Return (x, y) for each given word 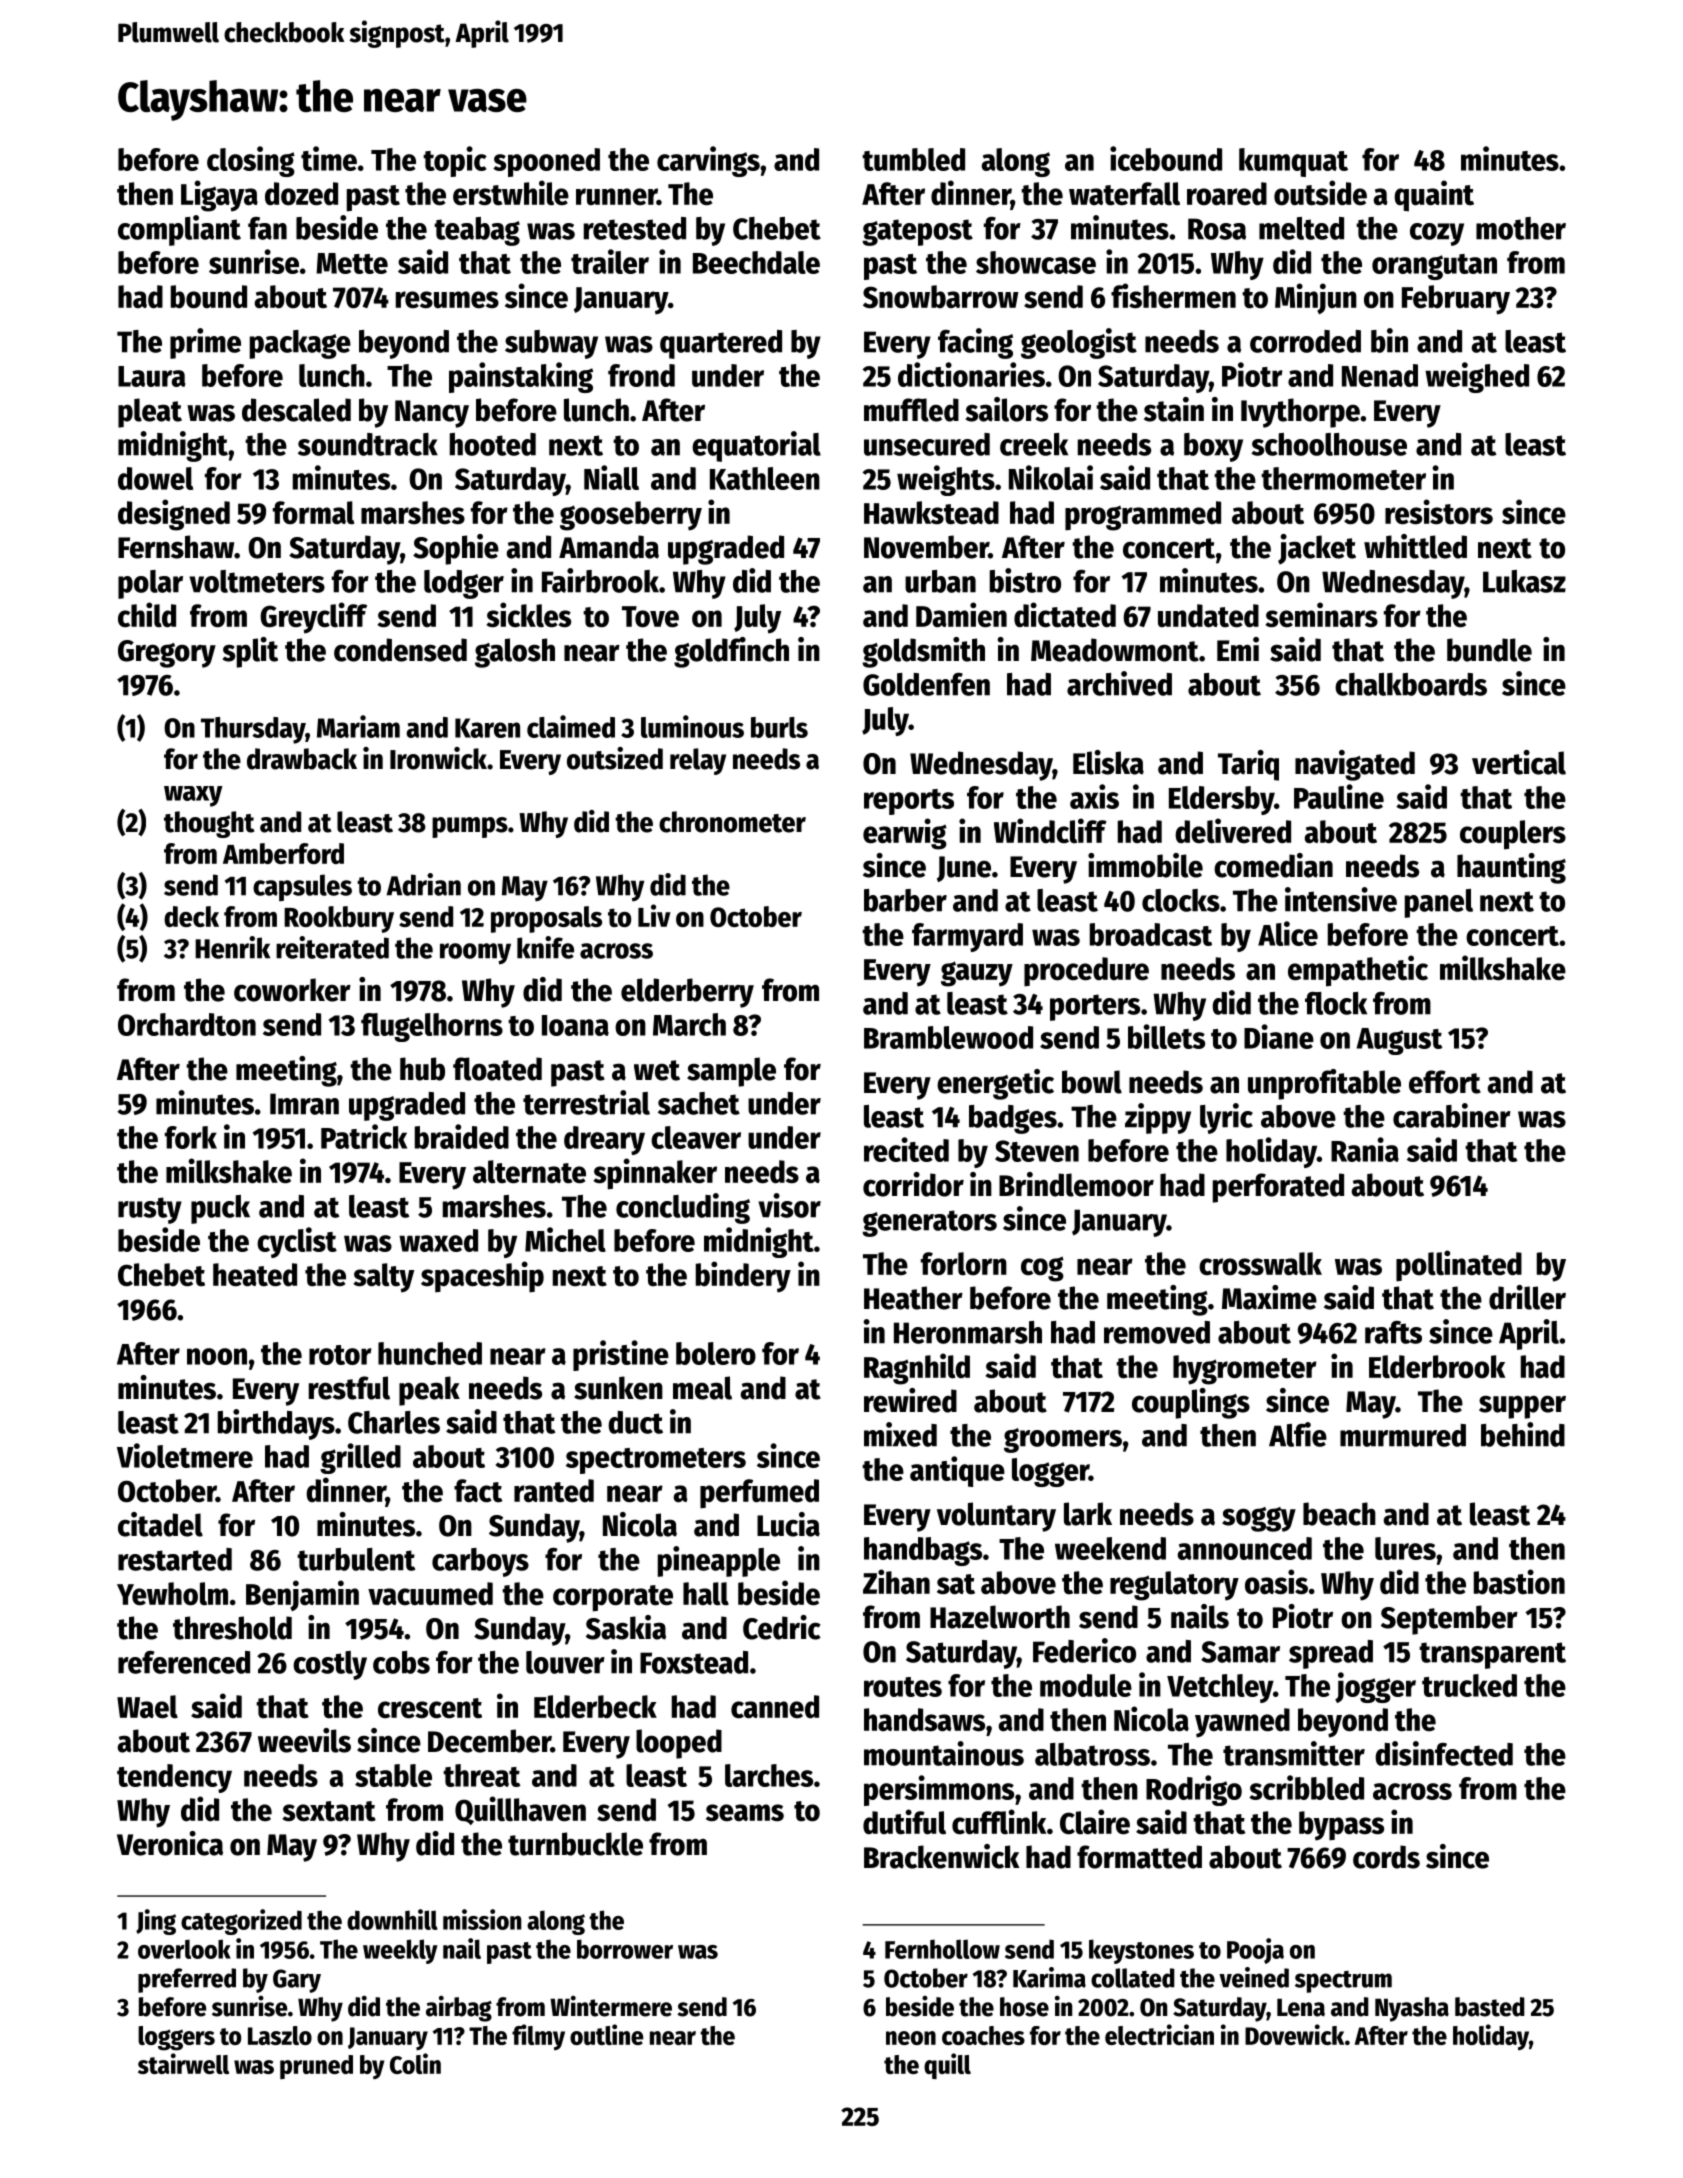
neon (911, 2038)
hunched (430, 1353)
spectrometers (656, 1461)
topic (455, 161)
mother (1521, 228)
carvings (708, 161)
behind (1523, 1434)
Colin (415, 2063)
